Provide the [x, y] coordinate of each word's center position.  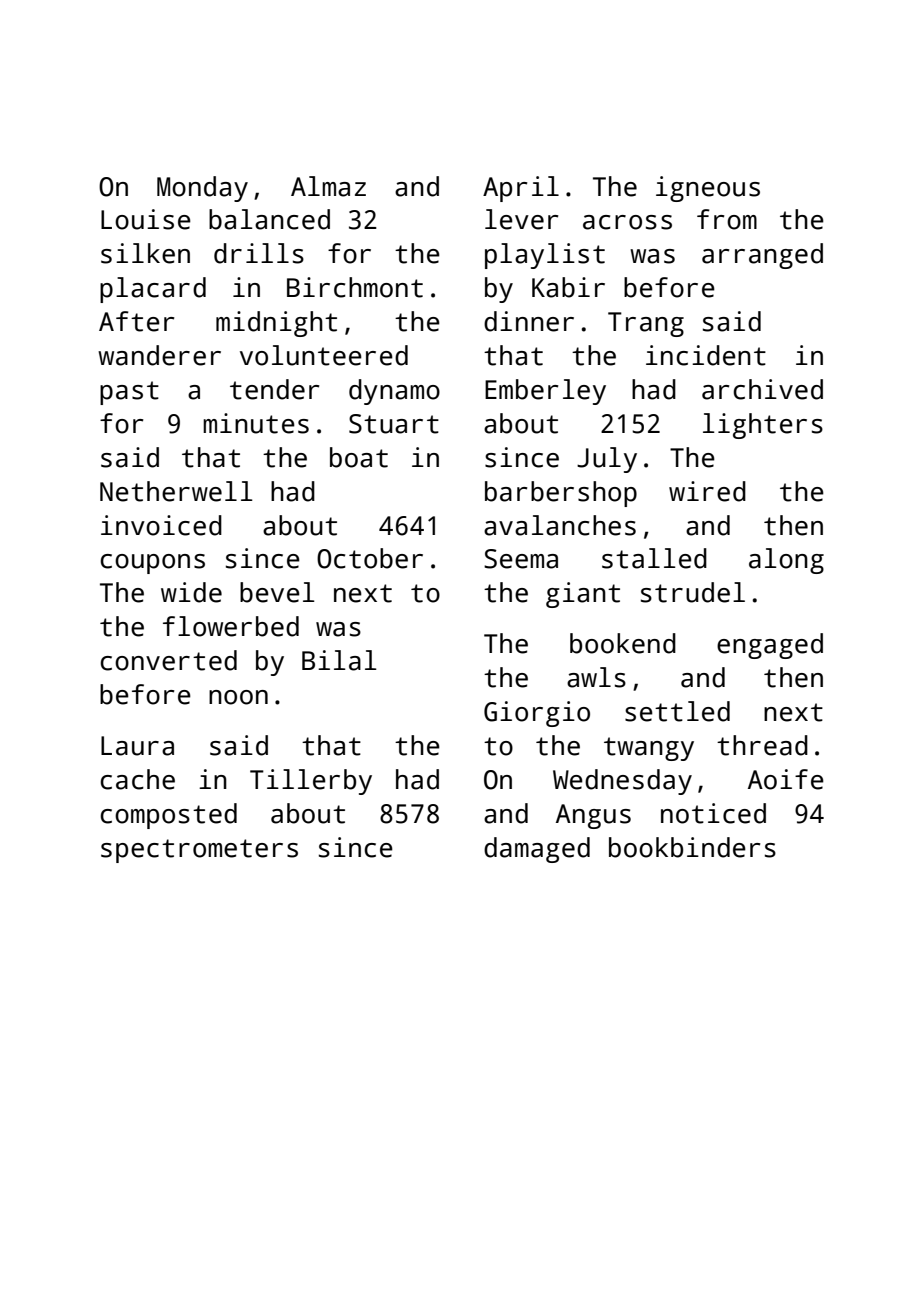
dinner [529, 321]
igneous [708, 189]
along [786, 561]
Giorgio [537, 714]
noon [238, 697]
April [521, 189]
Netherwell [176, 491]
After [136, 321]
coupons [152, 564]
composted [168, 816]
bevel [277, 592]
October [370, 558]
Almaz [328, 186]
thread [762, 745]
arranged [762, 256]
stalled [654, 558]
